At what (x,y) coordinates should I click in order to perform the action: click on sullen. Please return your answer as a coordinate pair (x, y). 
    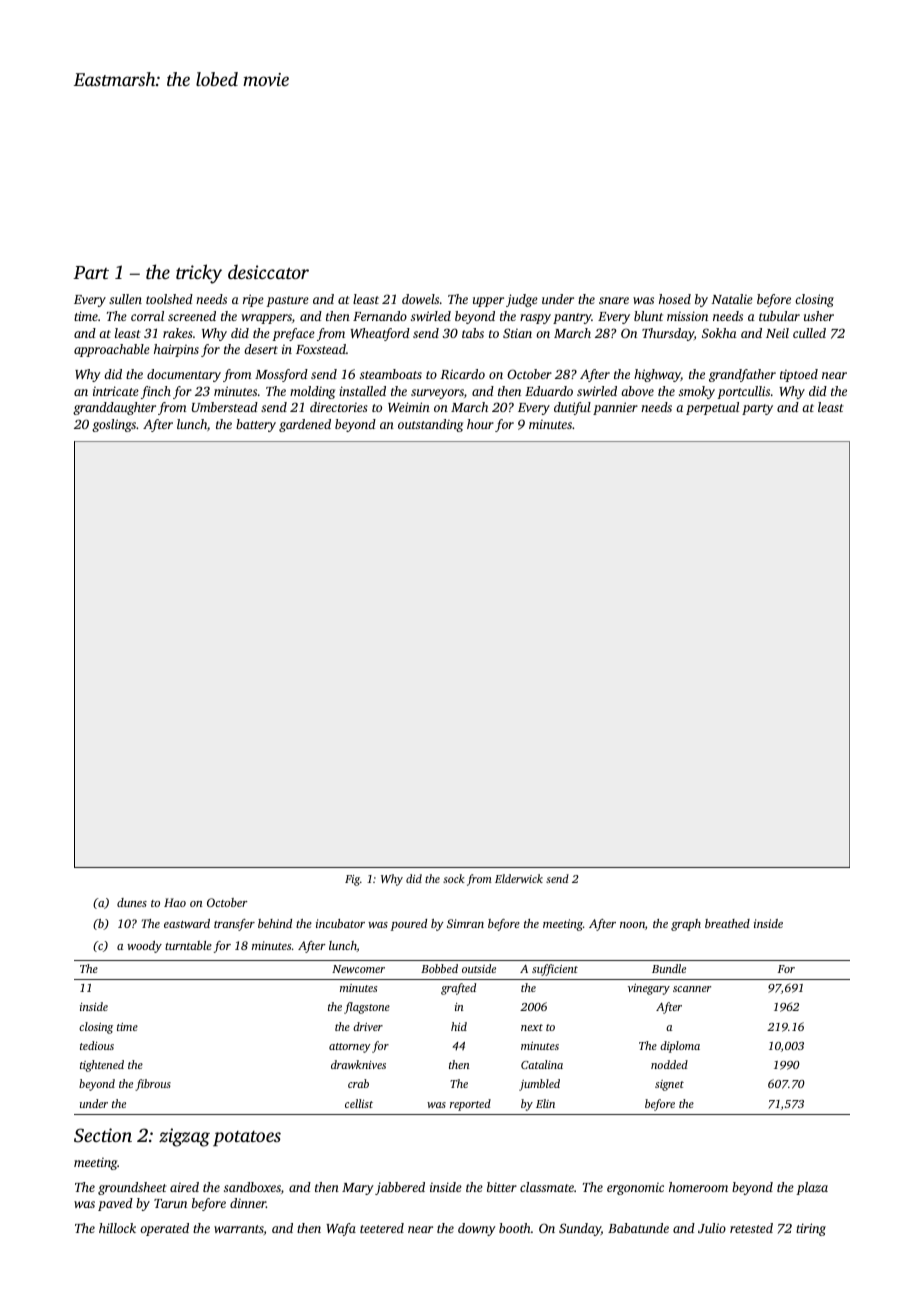
    Looking at the image, I should click on (125, 299).
